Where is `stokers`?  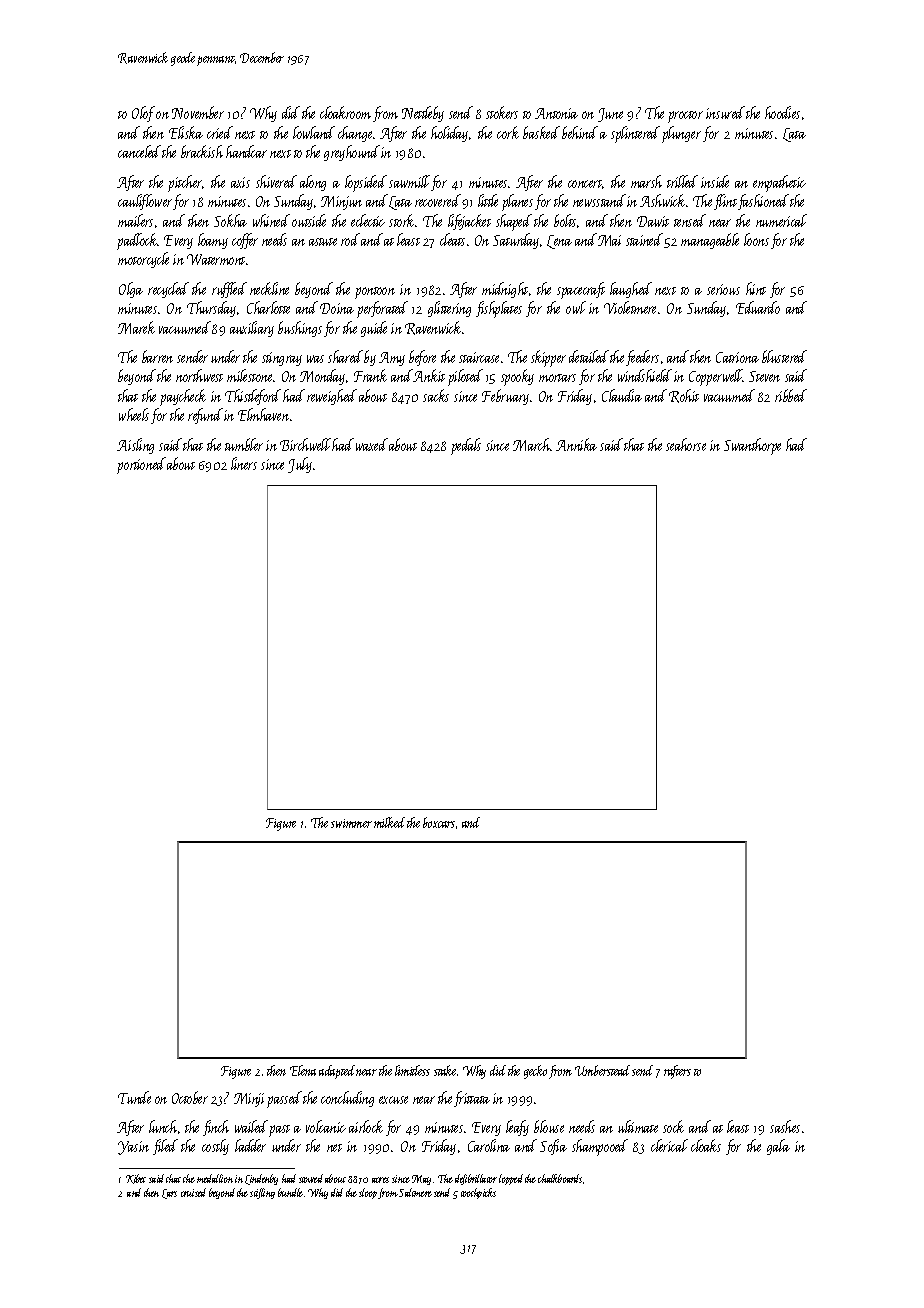 stokers is located at coordinates (502, 112).
